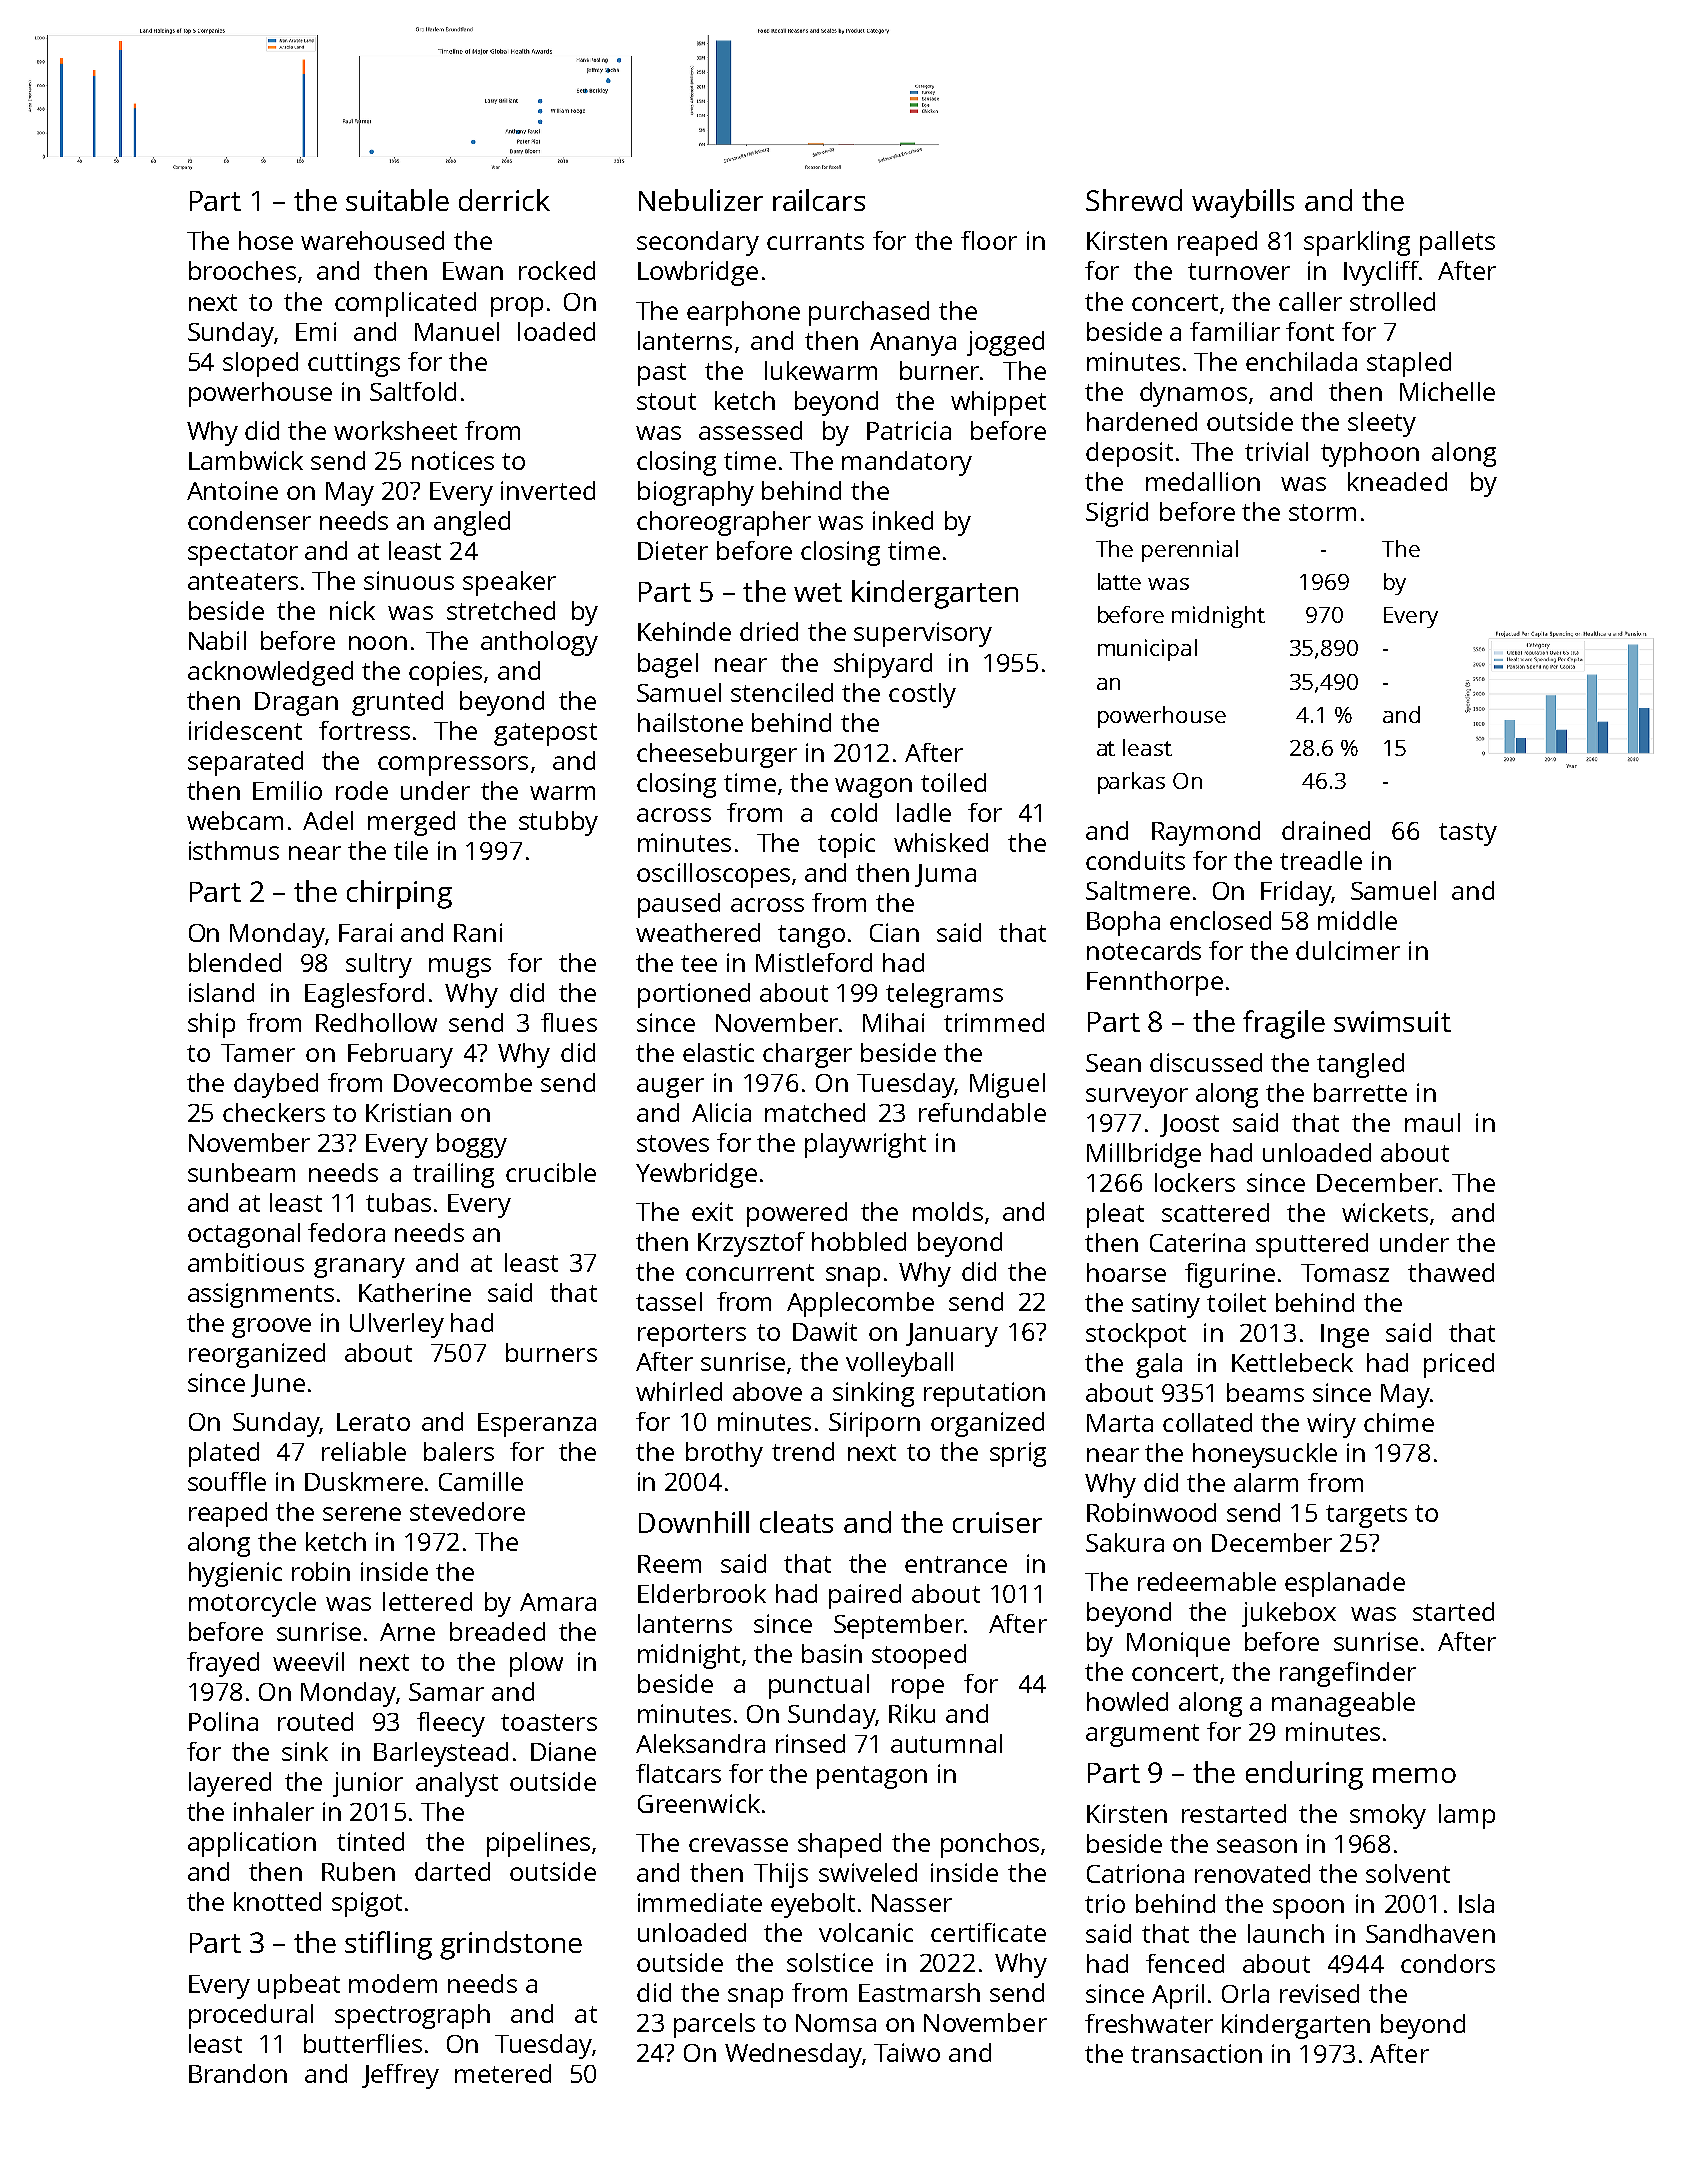  I want to click on pallets, so click(1457, 243).
